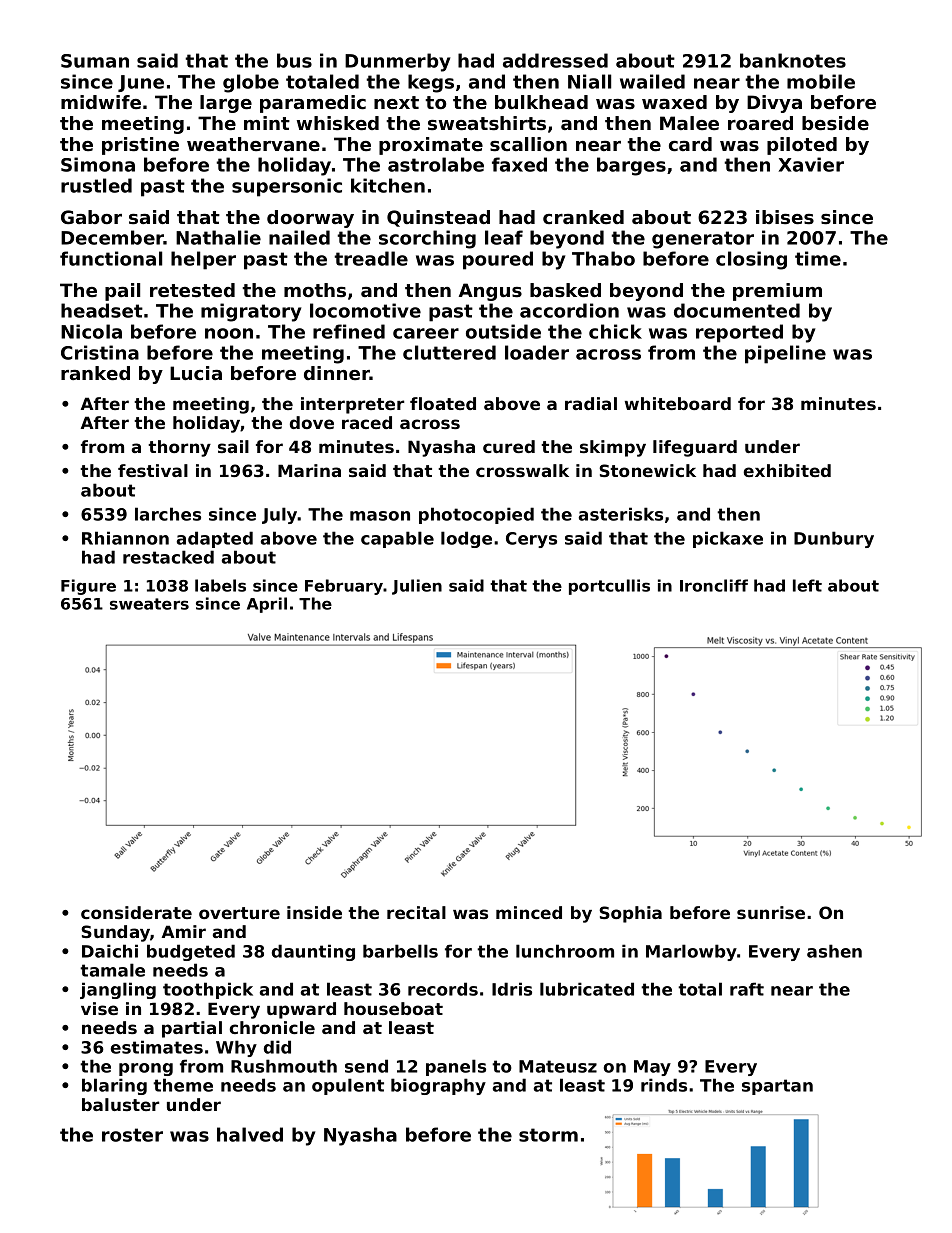 Image resolution: width=952 pixels, height=1233 pixels. What do you see at coordinates (192, 290) in the document?
I see `retested` at bounding box center [192, 290].
